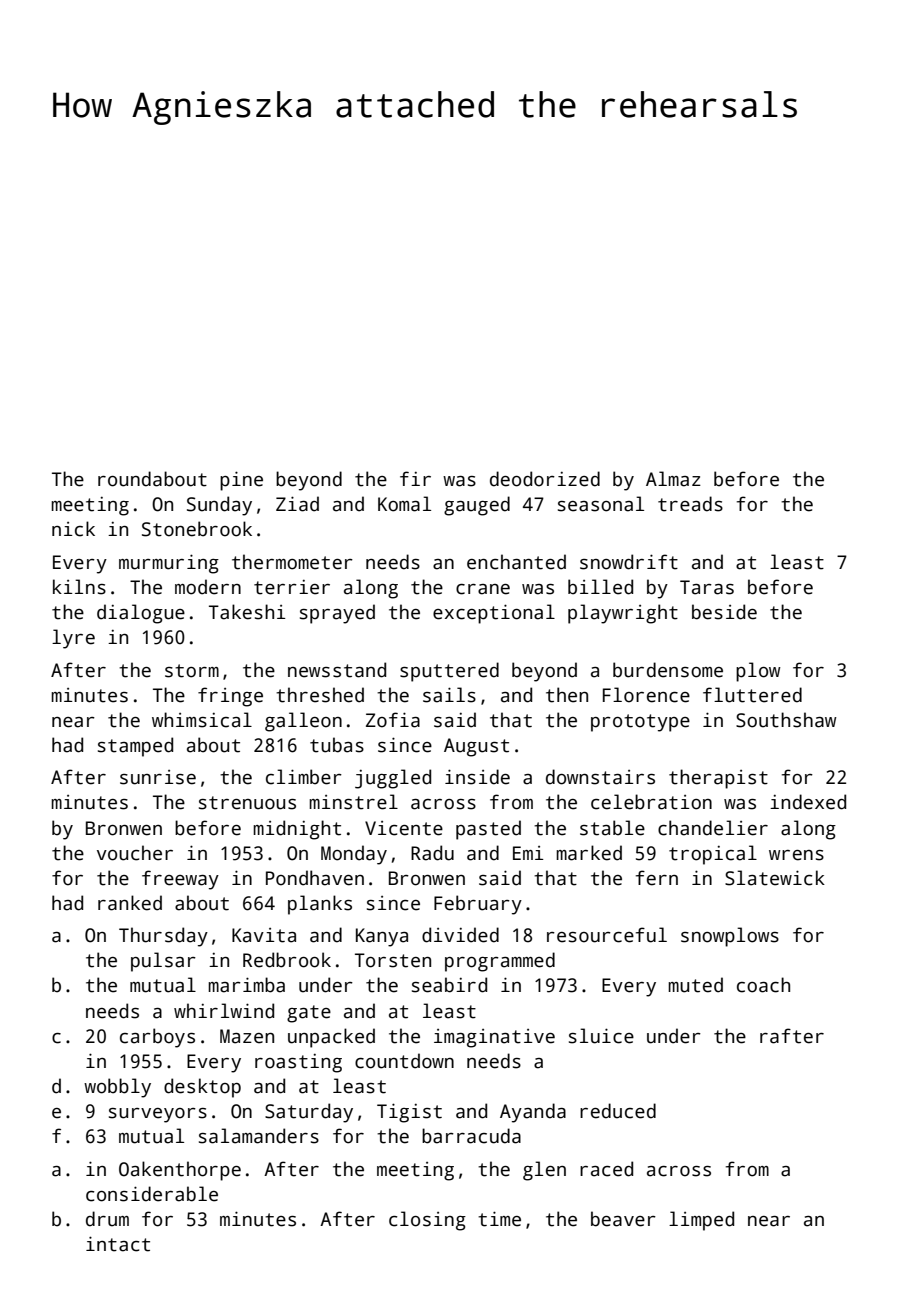  Describe the element at coordinates (618, 1111) in the image. I see `reduced` at that location.
